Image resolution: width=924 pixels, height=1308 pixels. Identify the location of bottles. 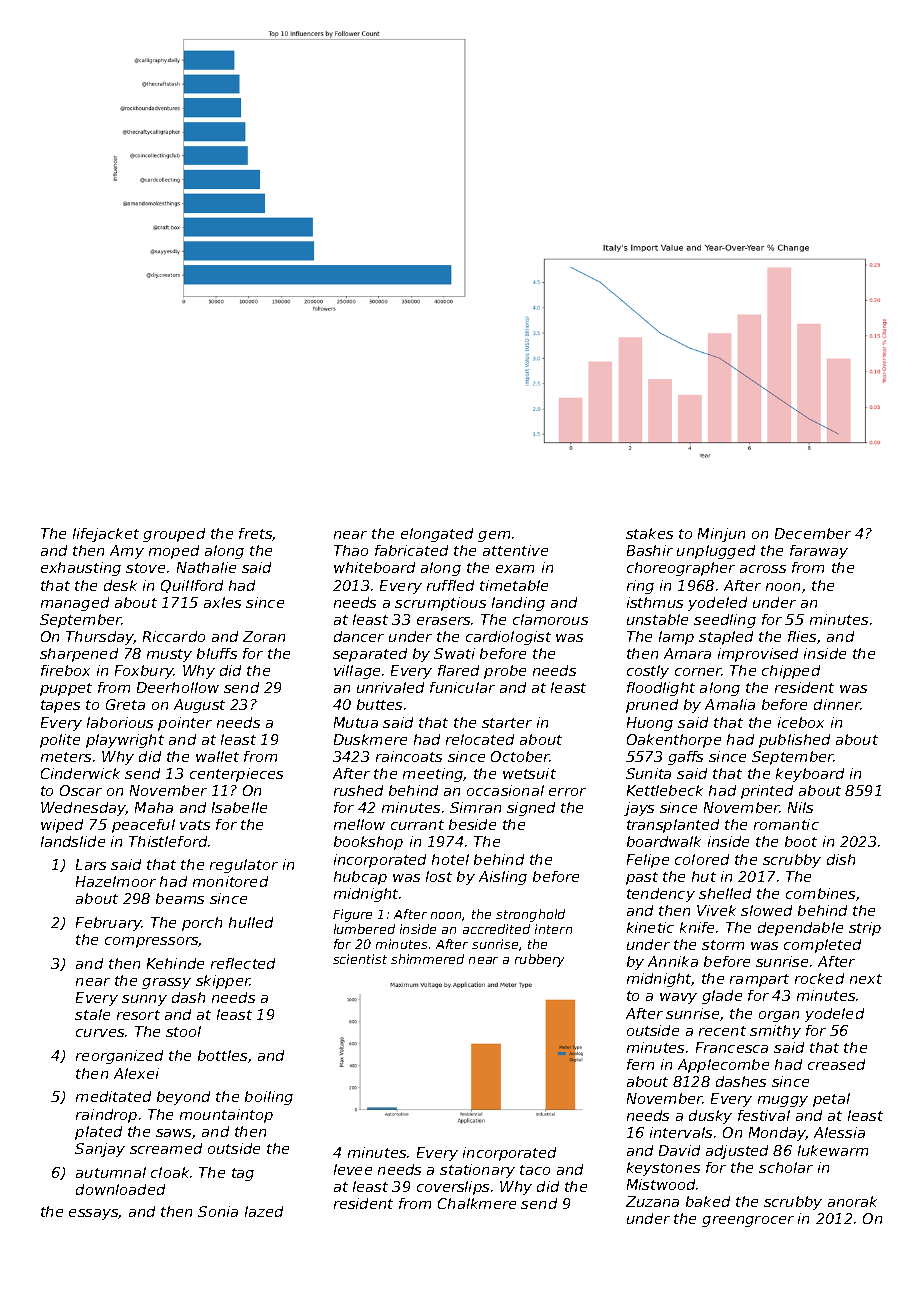
(222, 1055).
